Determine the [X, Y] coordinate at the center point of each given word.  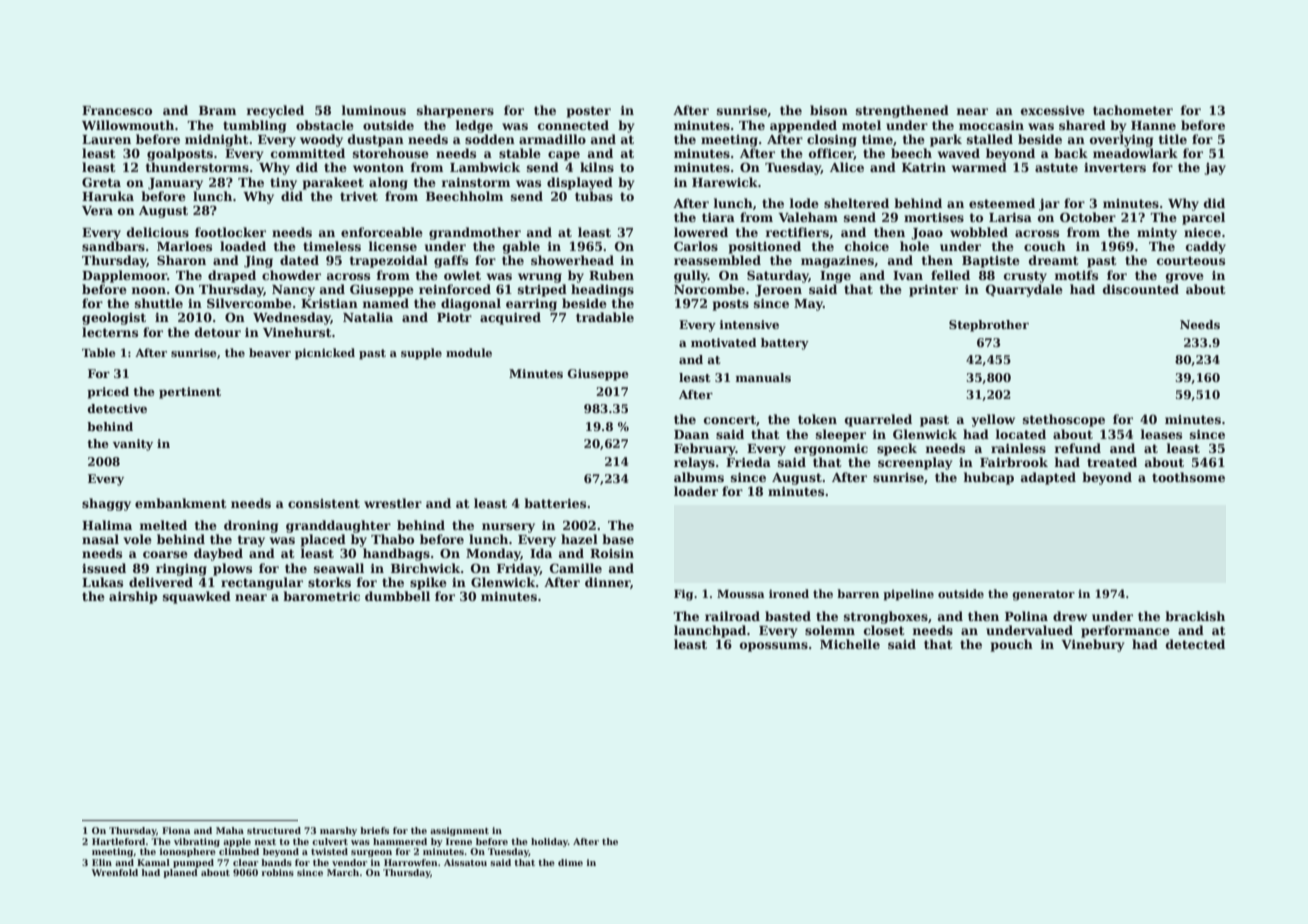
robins [277, 872]
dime [570, 862]
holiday [549, 842]
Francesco [117, 110]
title [1173, 139]
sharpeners [455, 111]
